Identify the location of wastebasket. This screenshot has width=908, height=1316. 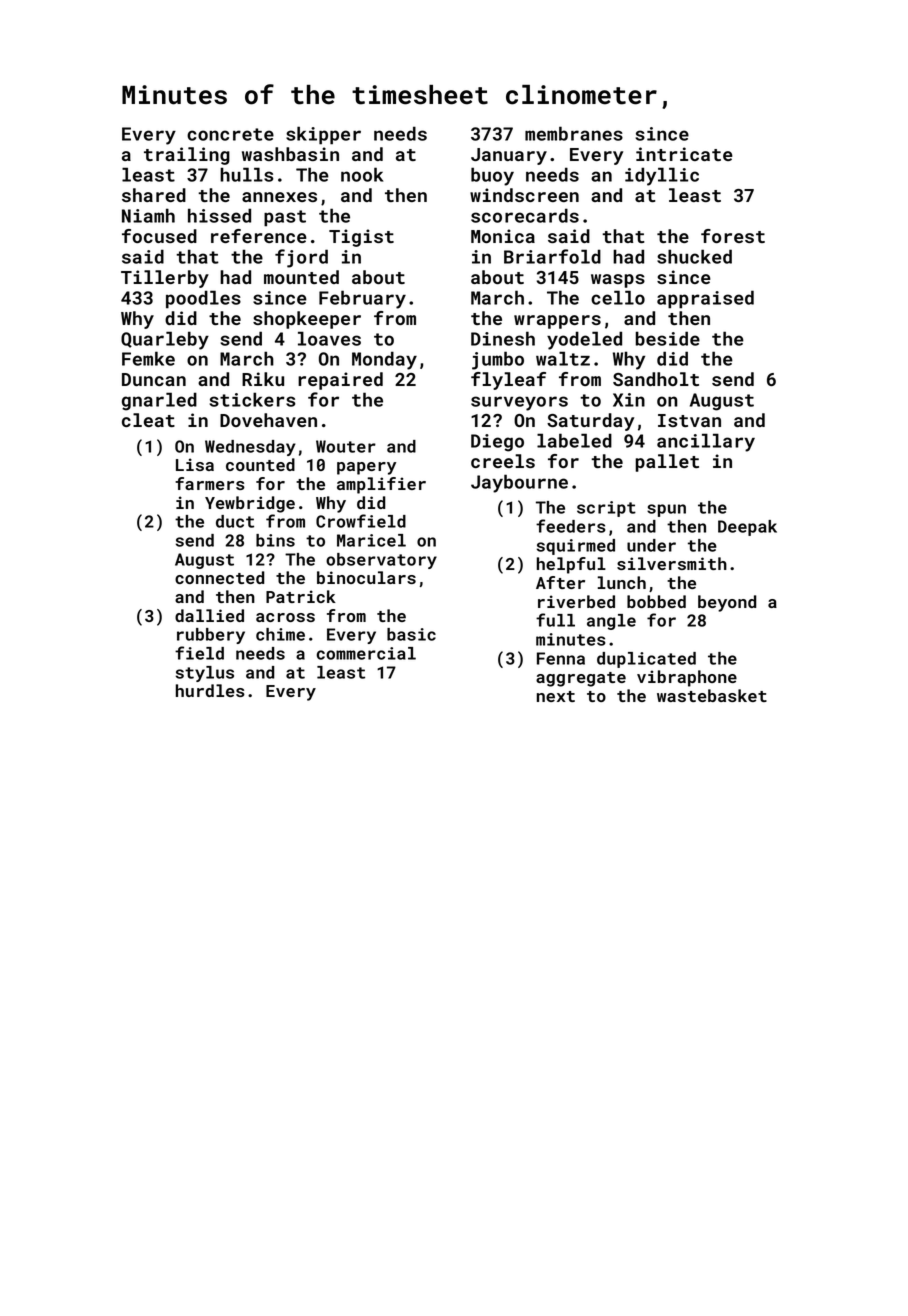
(712, 695).
